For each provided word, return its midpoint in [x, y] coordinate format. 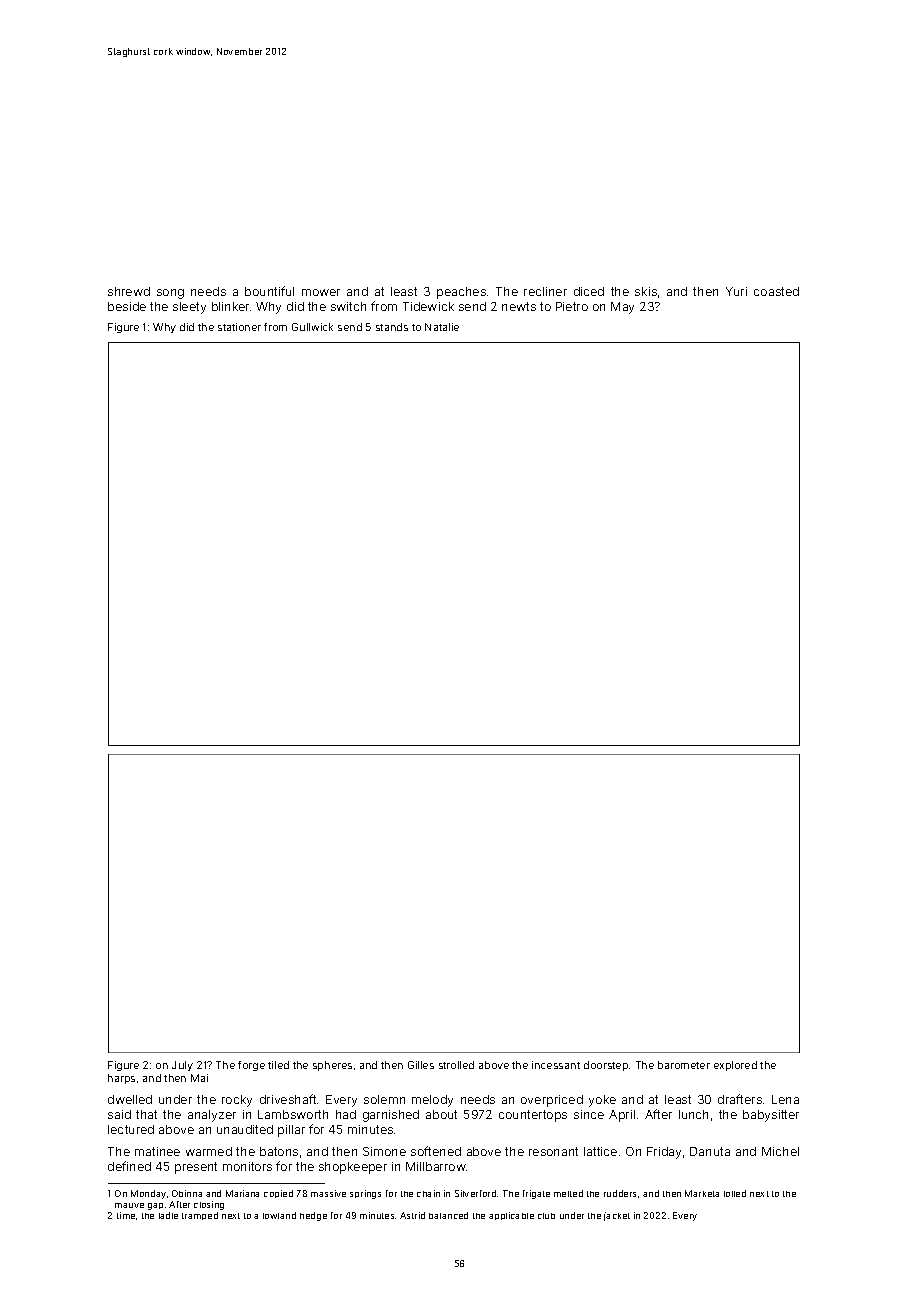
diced [589, 291]
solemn [384, 1099]
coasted [776, 291]
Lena [785, 1099]
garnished [391, 1116]
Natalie [442, 327]
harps [121, 1079]
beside [127, 306]
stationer [239, 327]
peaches [461, 293]
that [146, 1114]
